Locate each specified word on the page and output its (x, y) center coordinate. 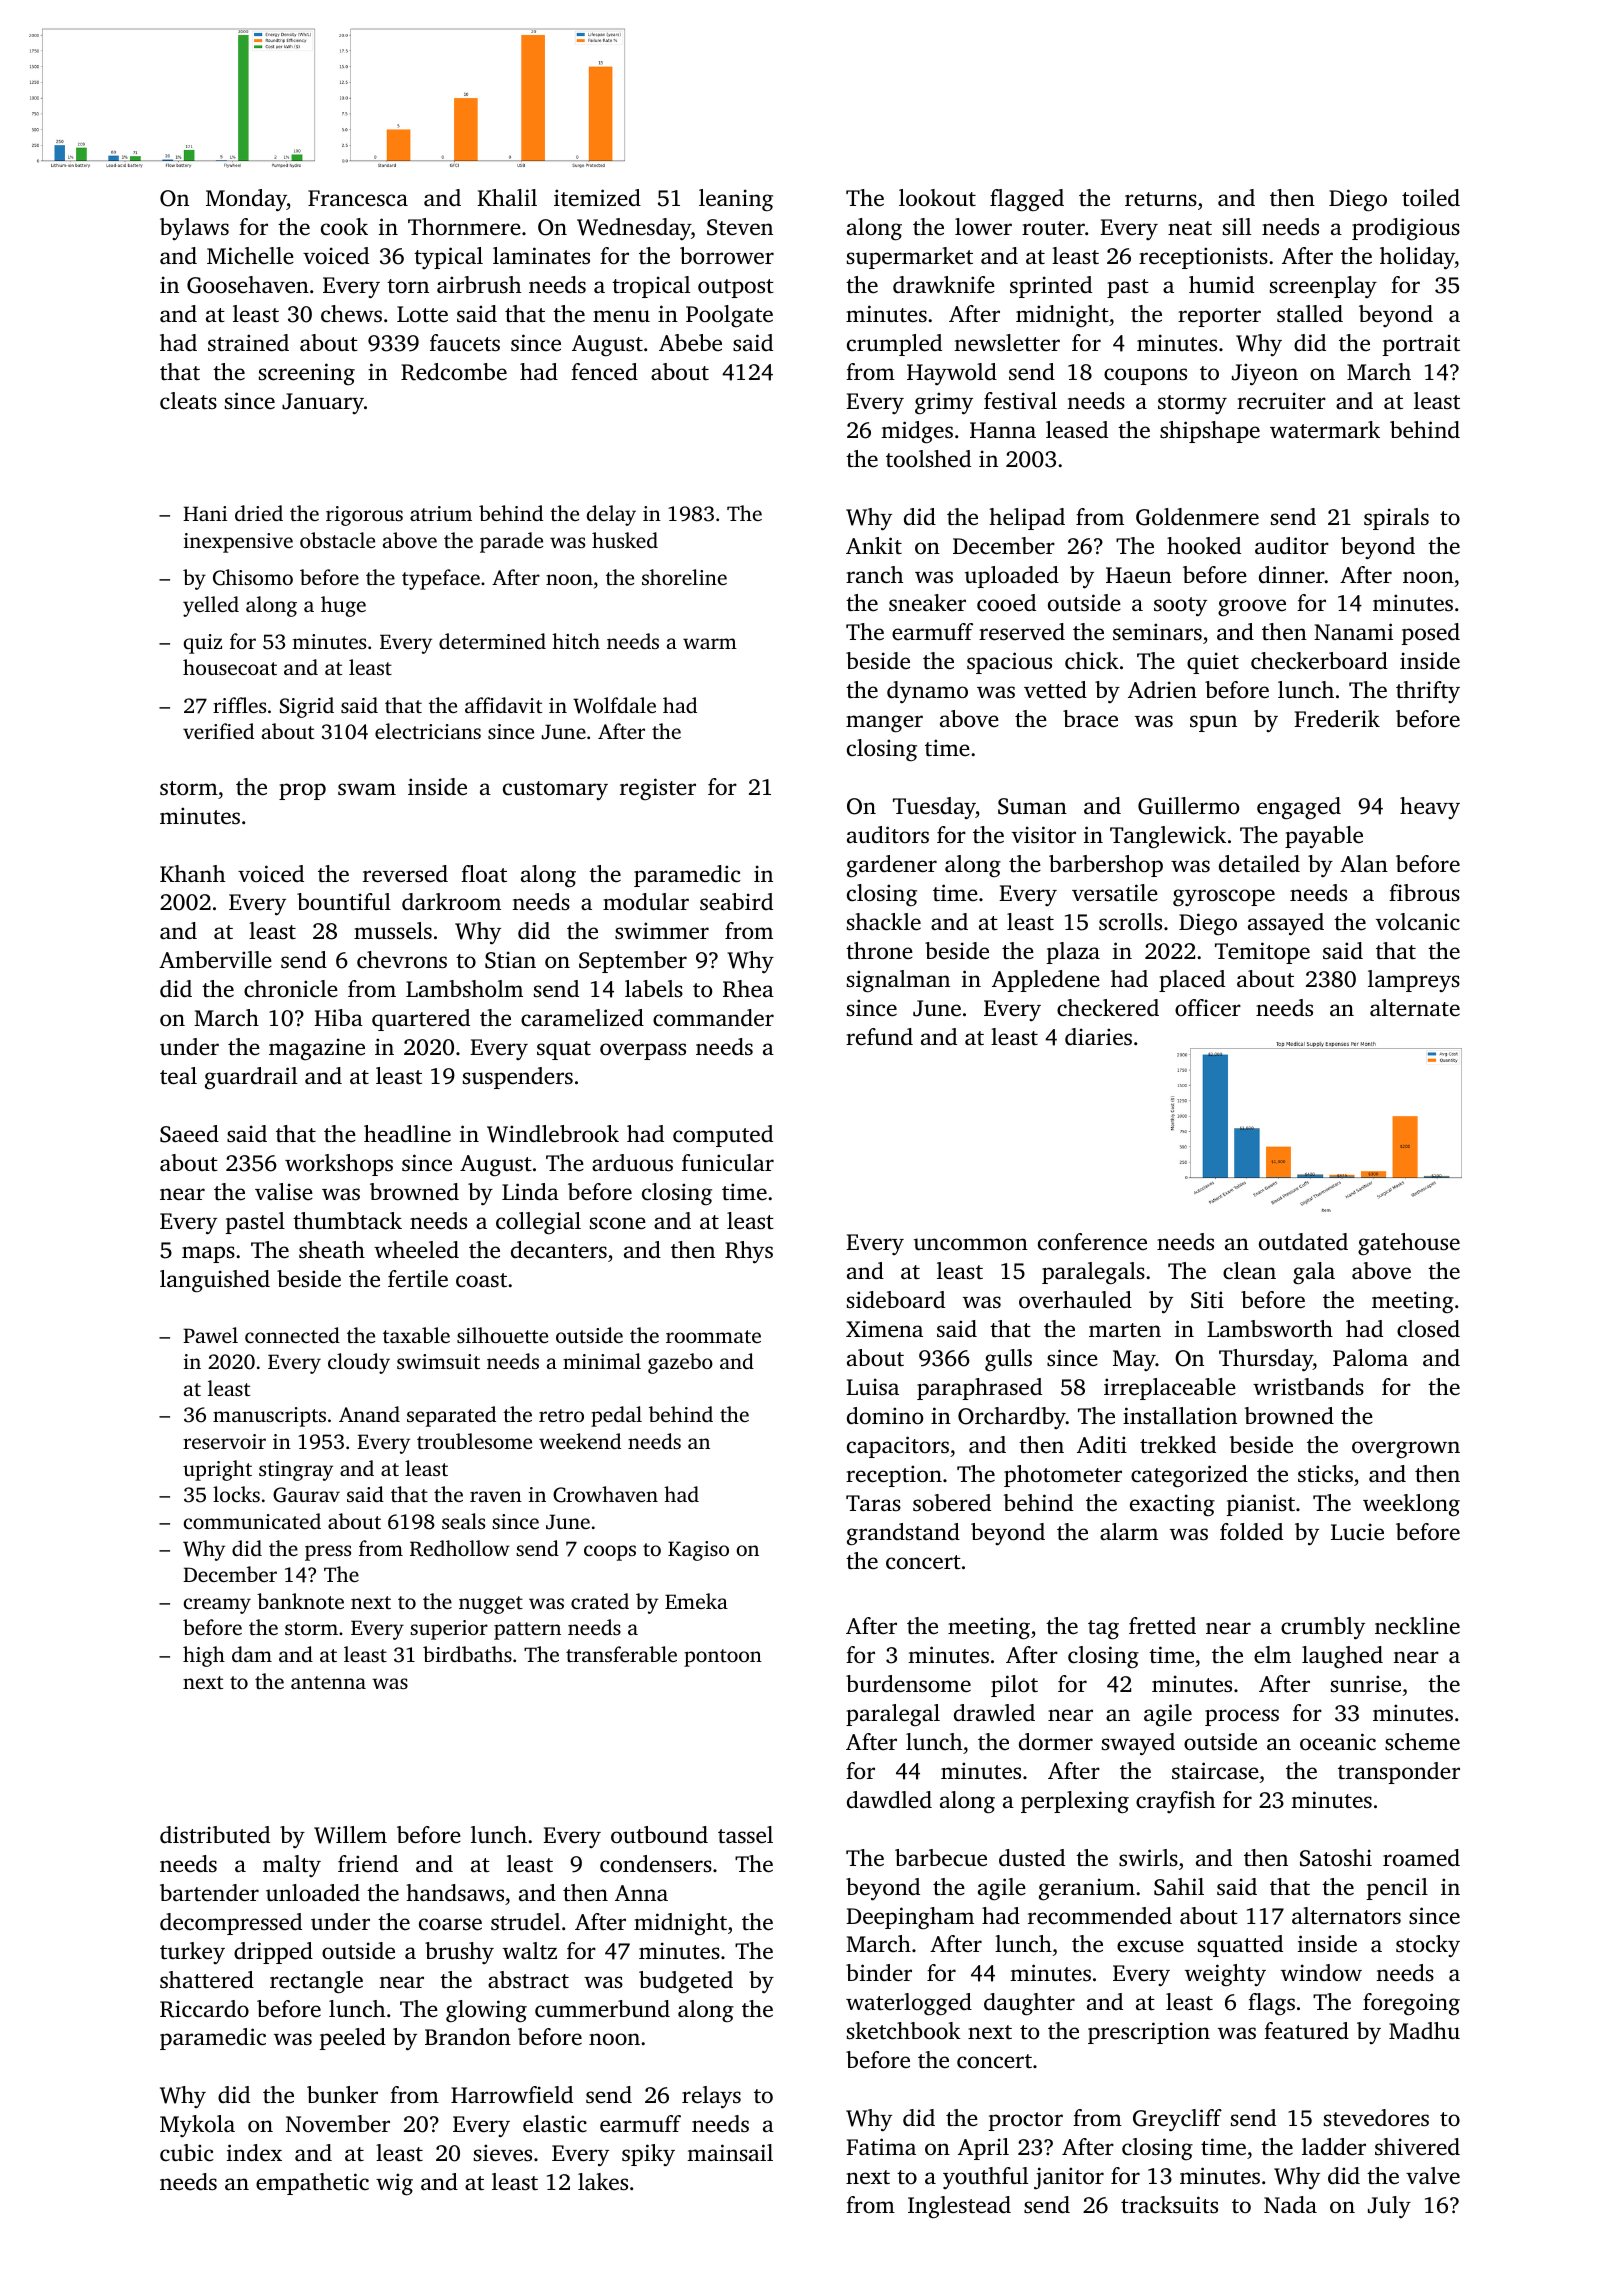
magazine (317, 1049)
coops (610, 1553)
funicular (728, 1163)
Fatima (881, 2146)
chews (351, 314)
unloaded (313, 1893)
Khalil (507, 197)
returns (1161, 199)
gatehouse (1409, 1244)
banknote (300, 1601)
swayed (1138, 1744)
